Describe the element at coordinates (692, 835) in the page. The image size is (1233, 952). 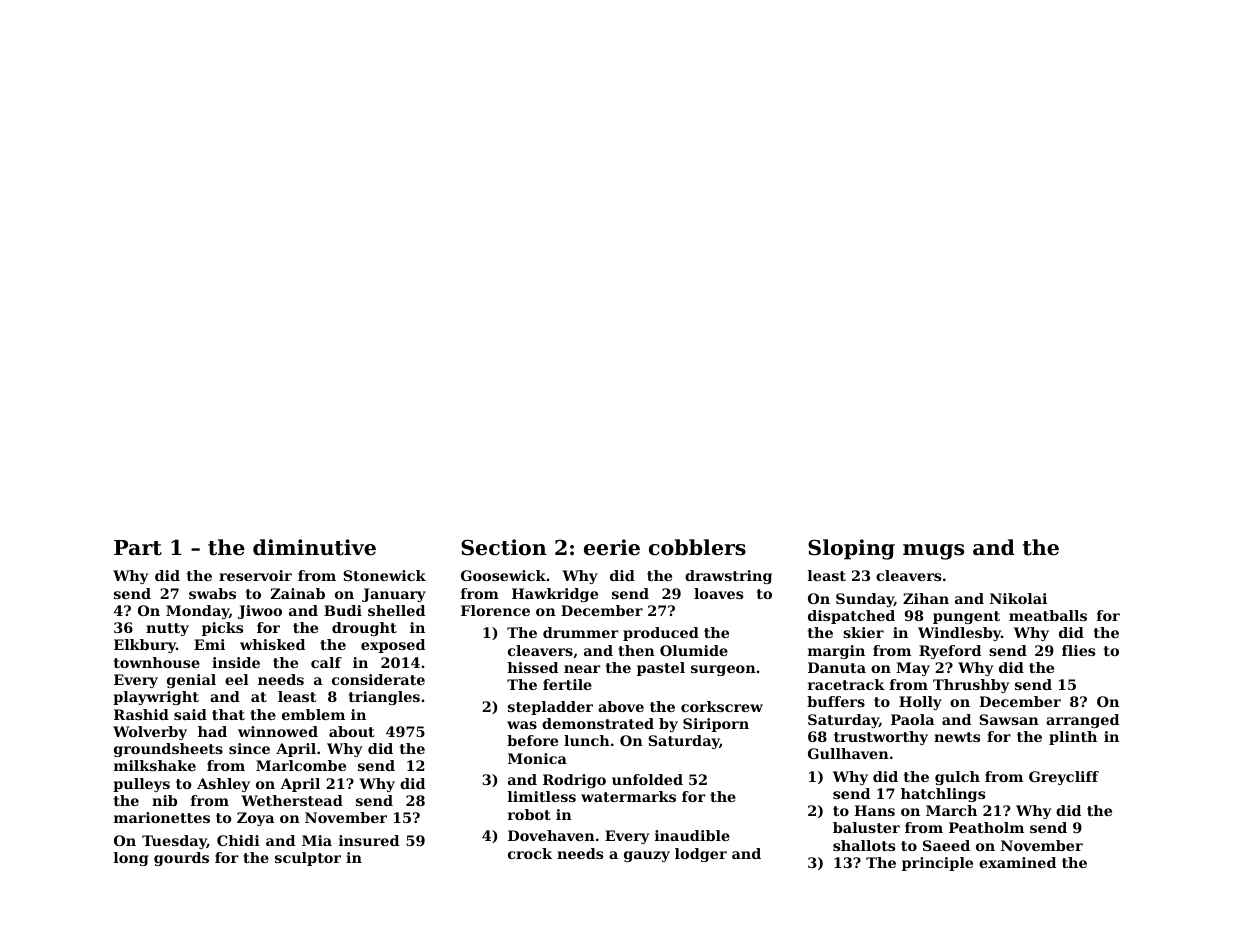
I see `inaudible` at that location.
